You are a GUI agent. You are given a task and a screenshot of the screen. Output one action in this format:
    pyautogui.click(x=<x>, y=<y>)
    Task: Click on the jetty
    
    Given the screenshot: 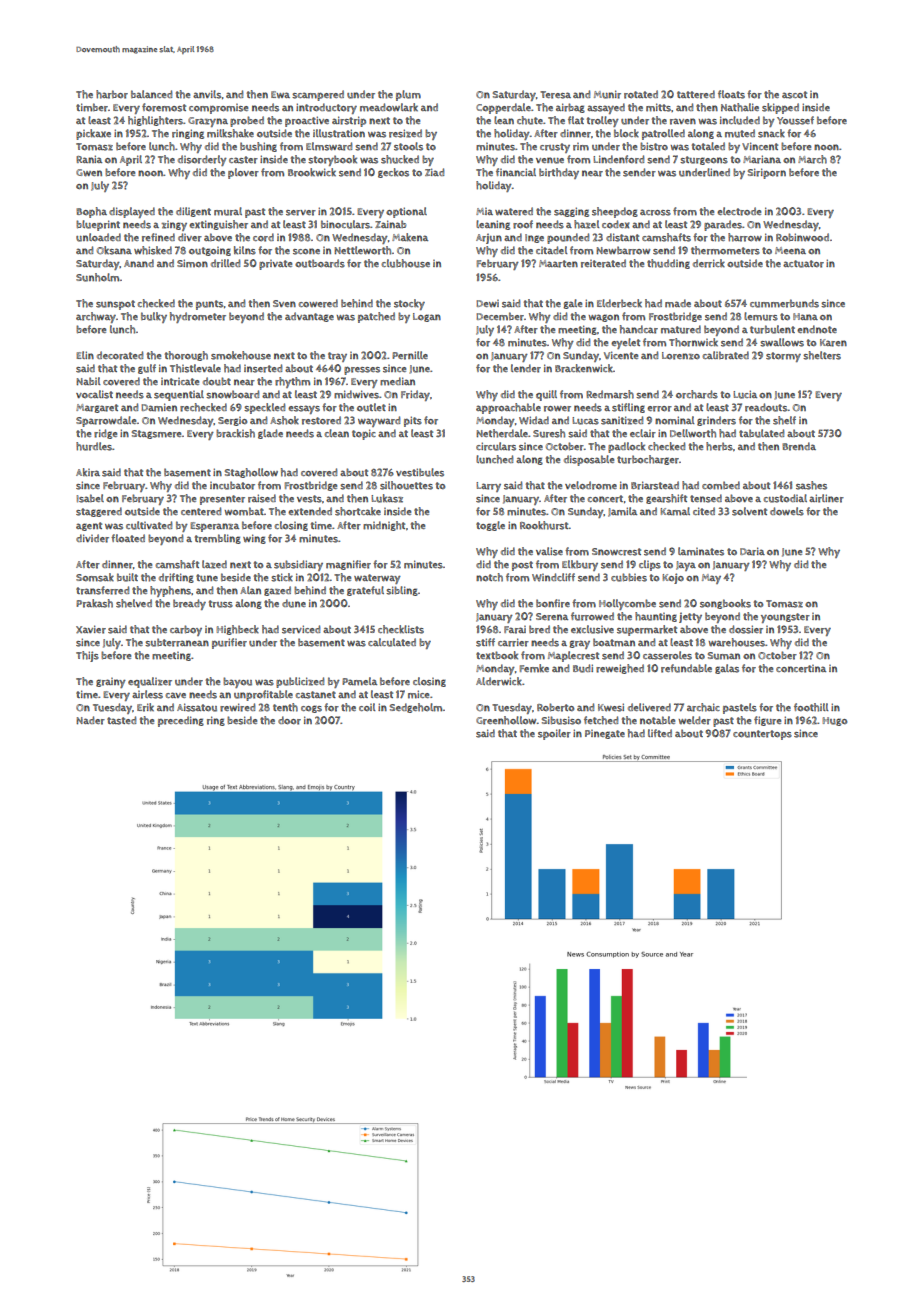 What is the action you would take?
    pyautogui.click(x=690, y=618)
